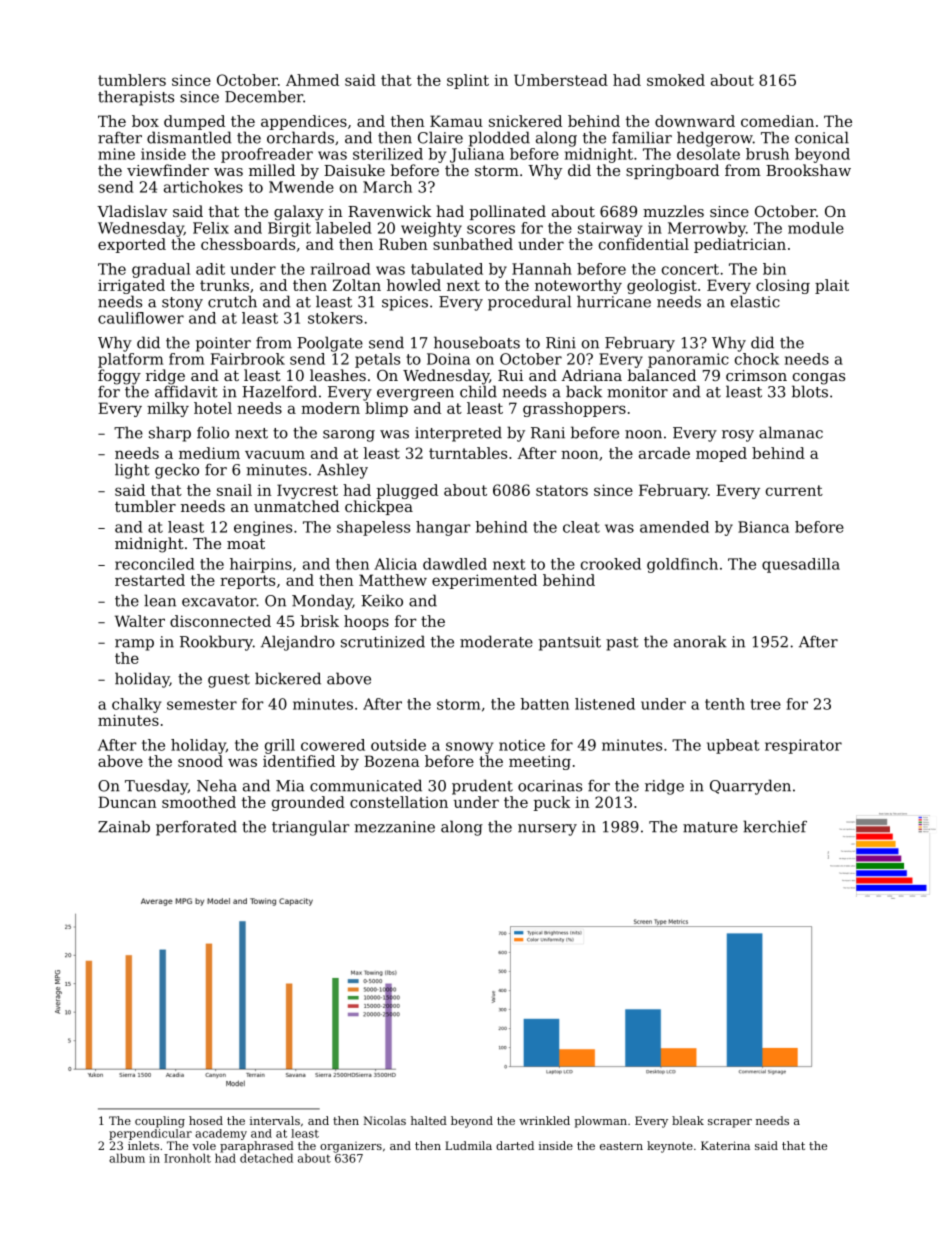  What do you see at coordinates (664, 453) in the screenshot?
I see `arcade` at bounding box center [664, 453].
